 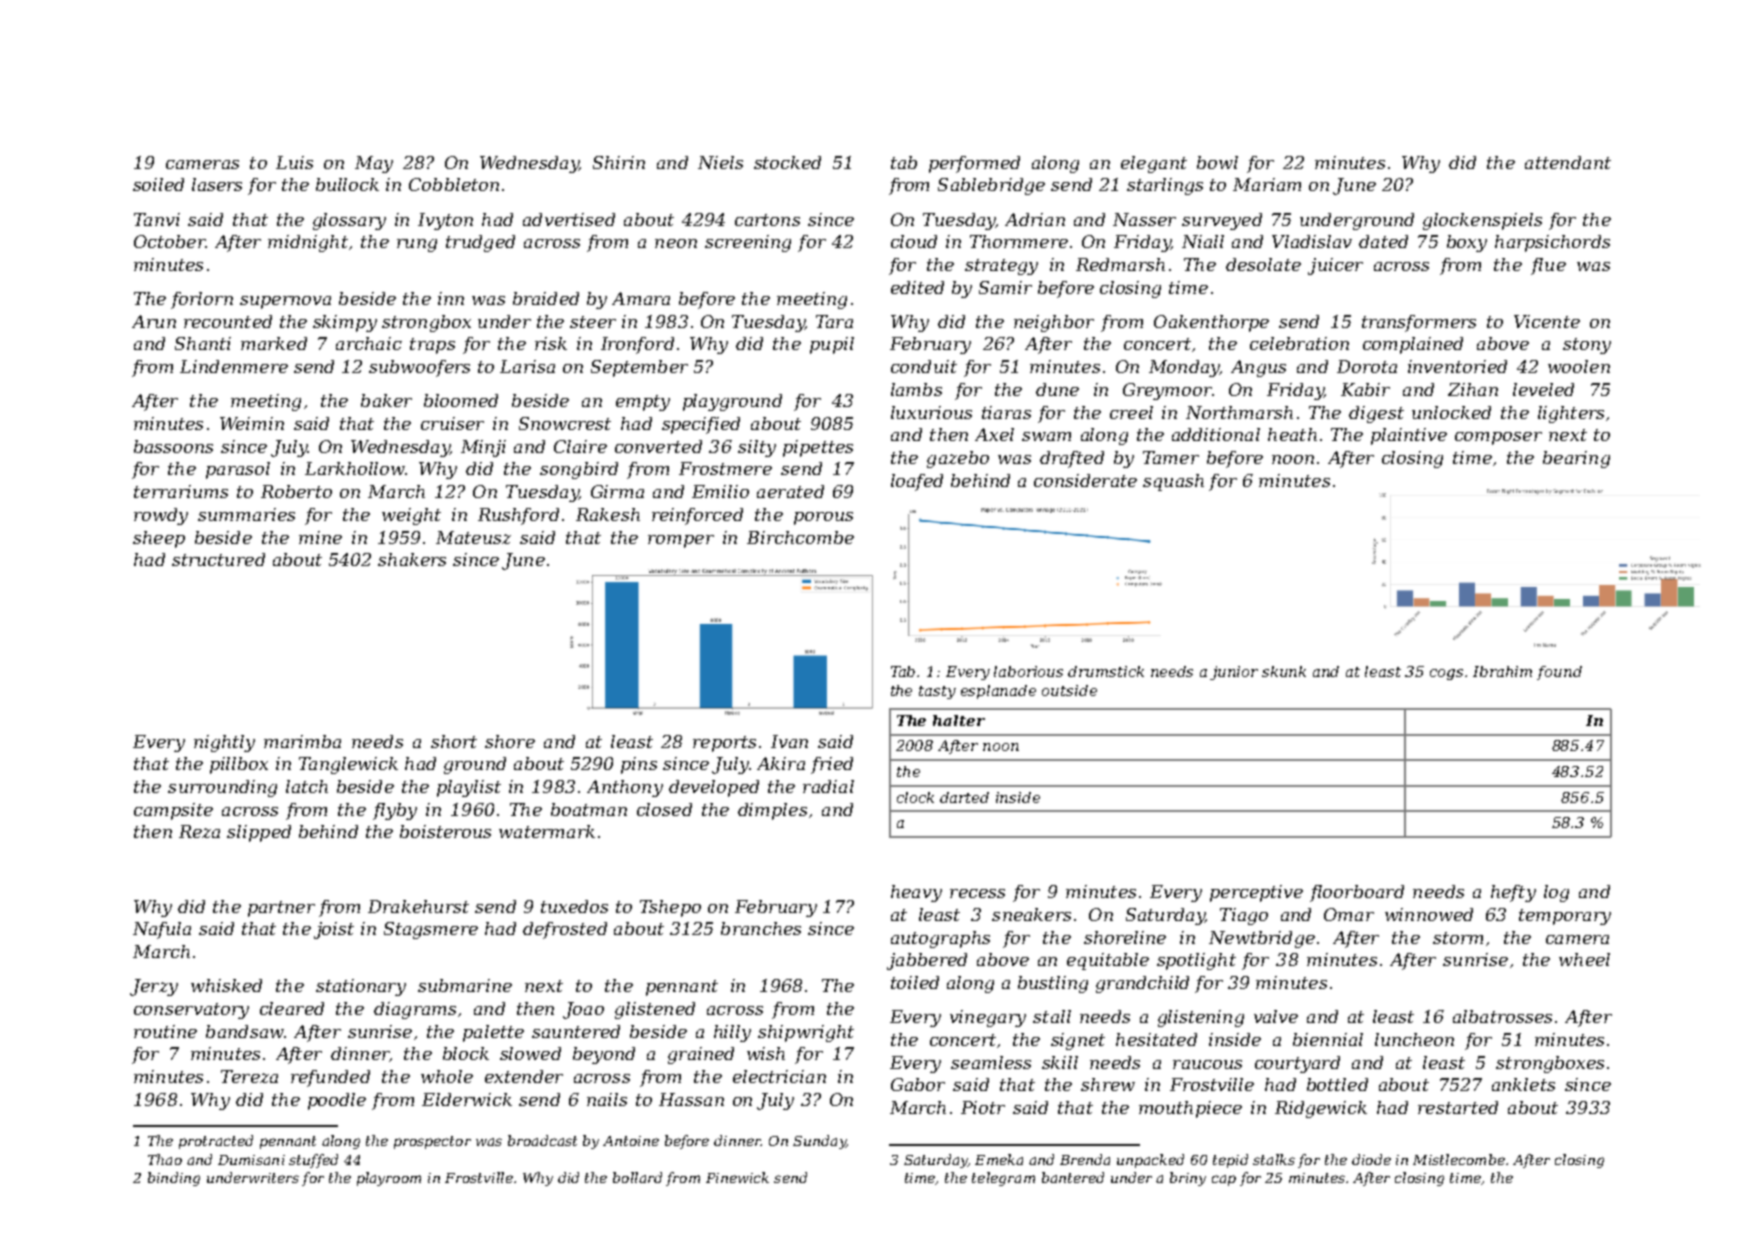 What do you see at coordinates (1559, 673) in the document?
I see `found` at bounding box center [1559, 673].
